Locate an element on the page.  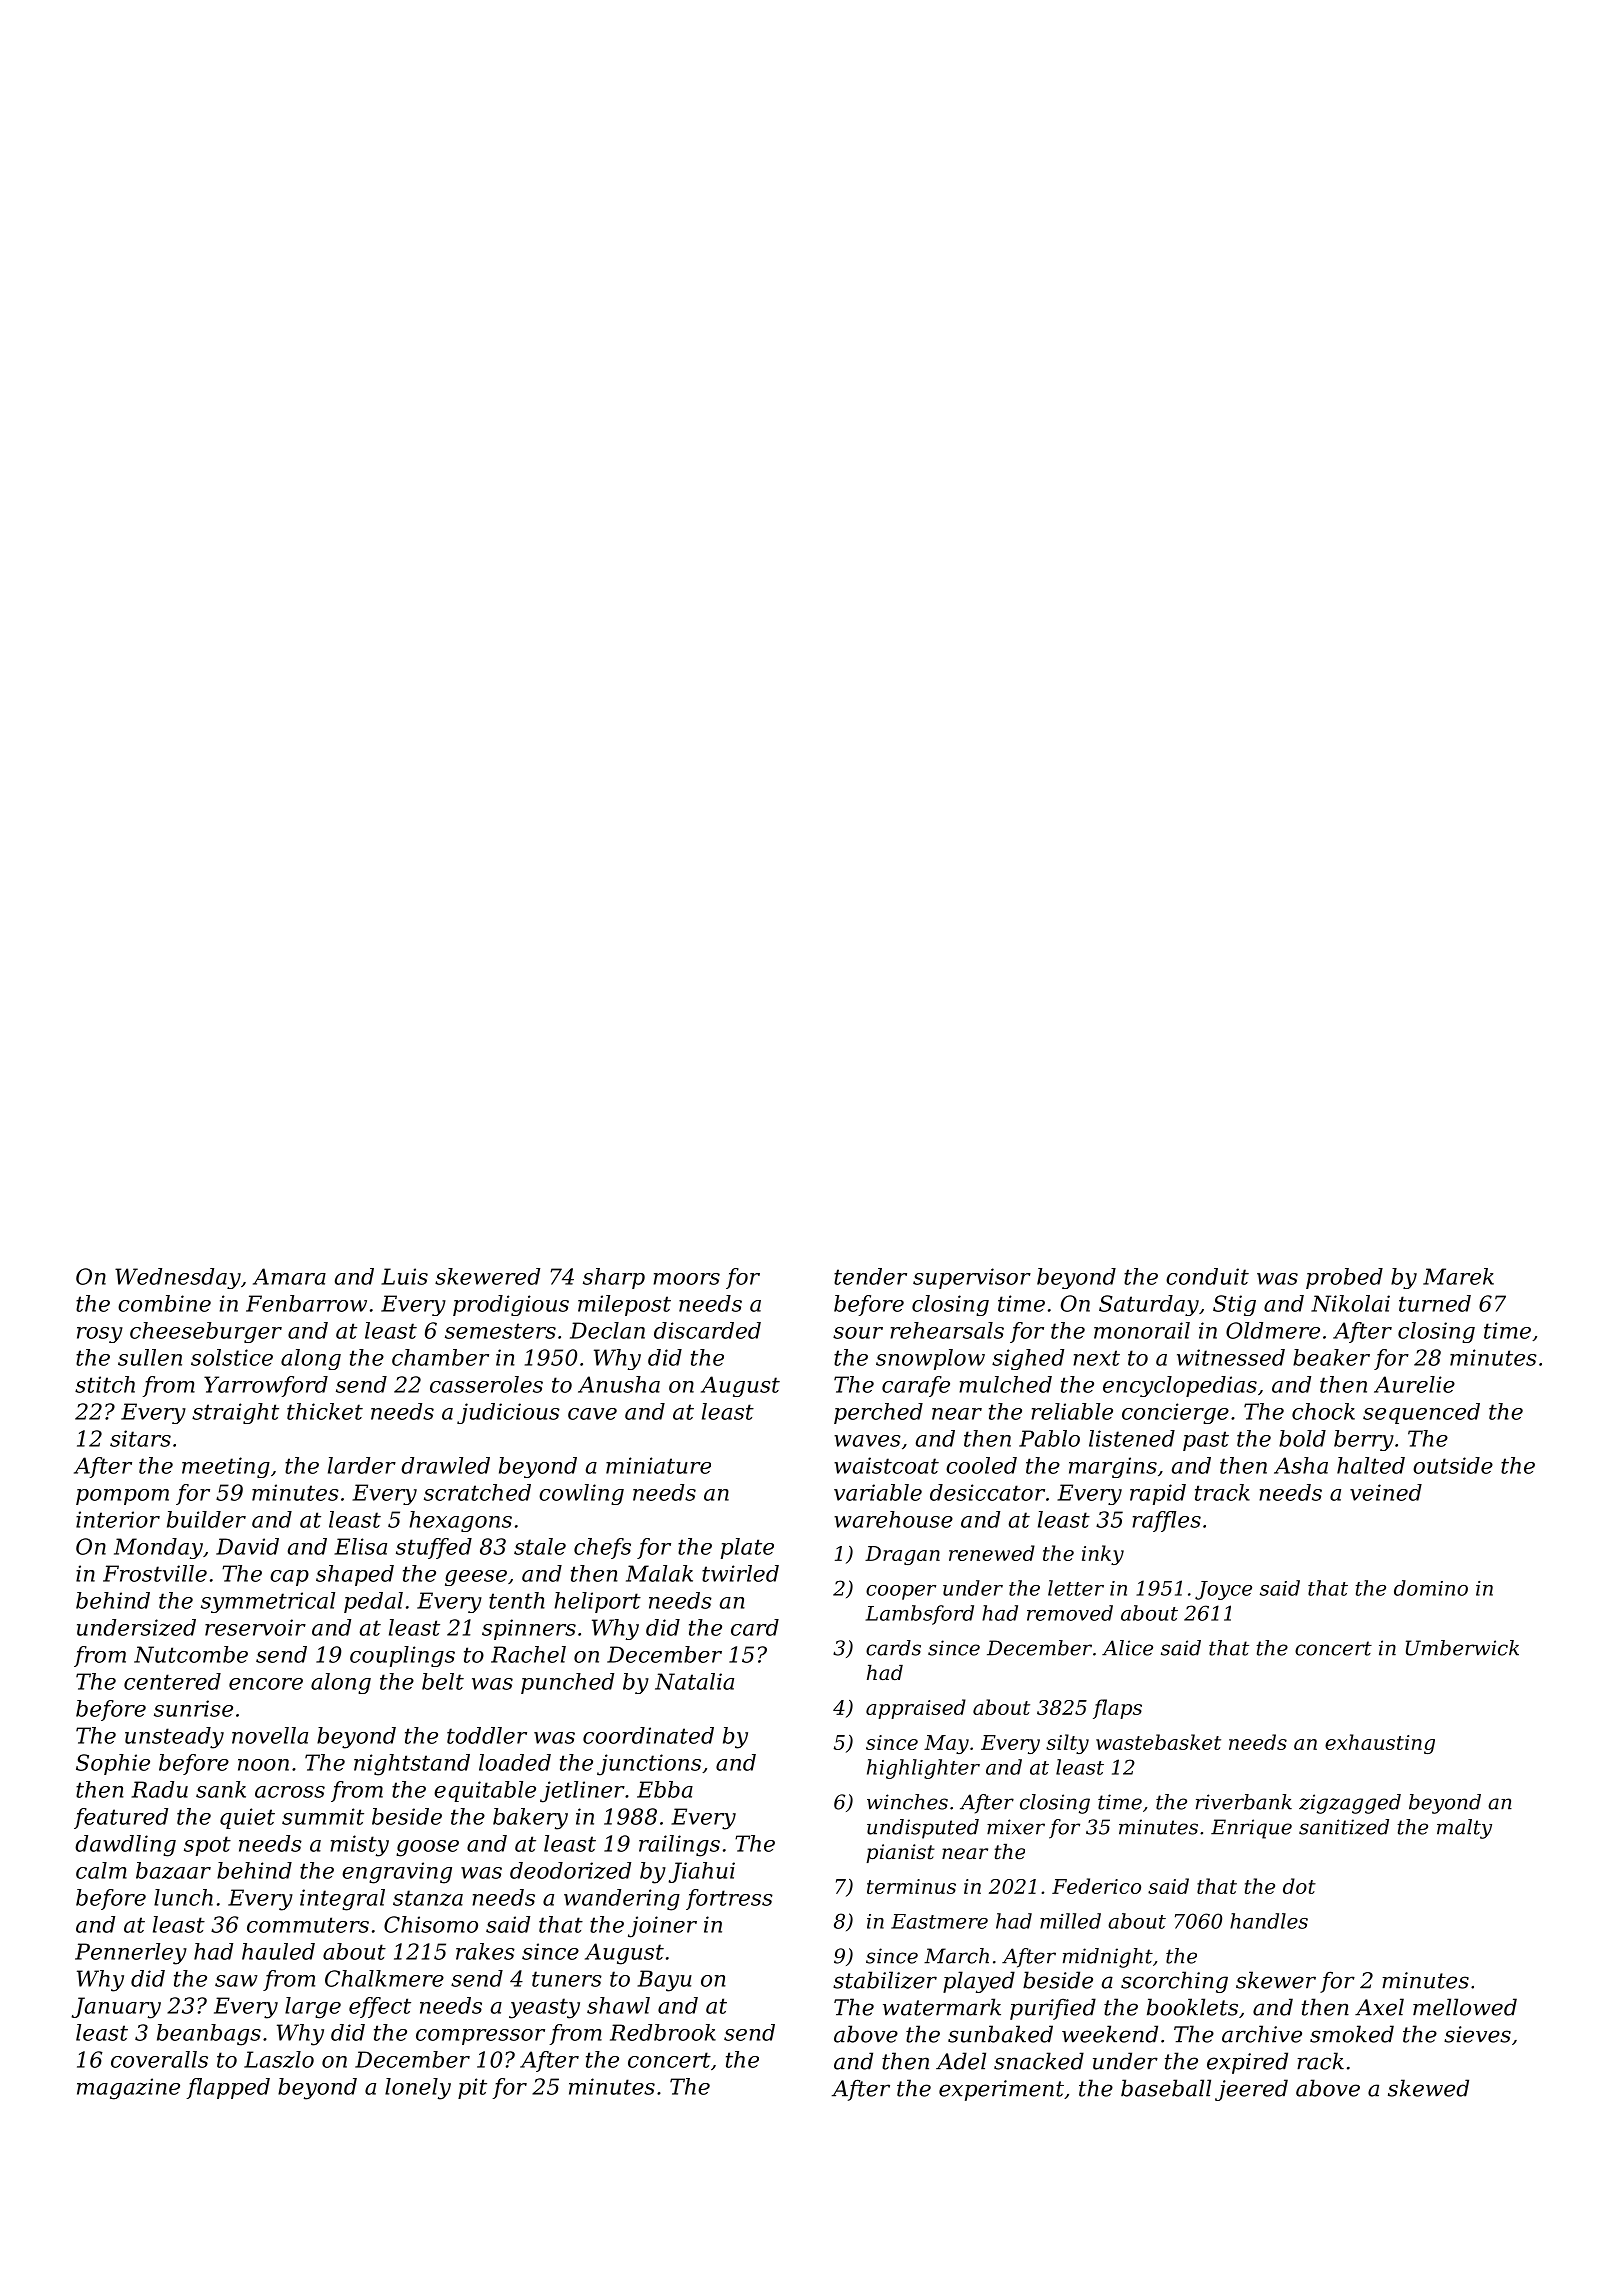
handles is located at coordinates (1269, 1921).
